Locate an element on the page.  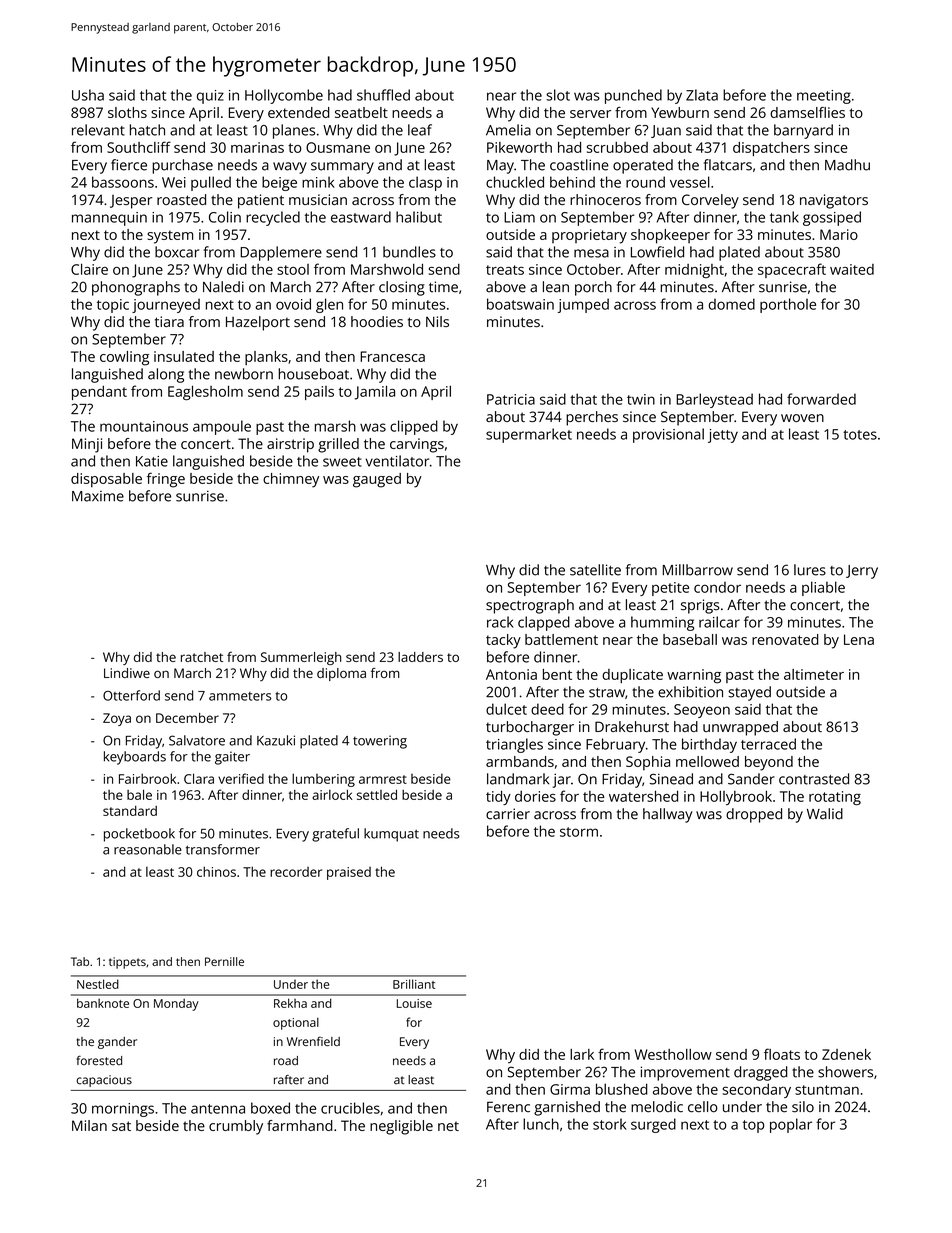
warning is located at coordinates (694, 676).
